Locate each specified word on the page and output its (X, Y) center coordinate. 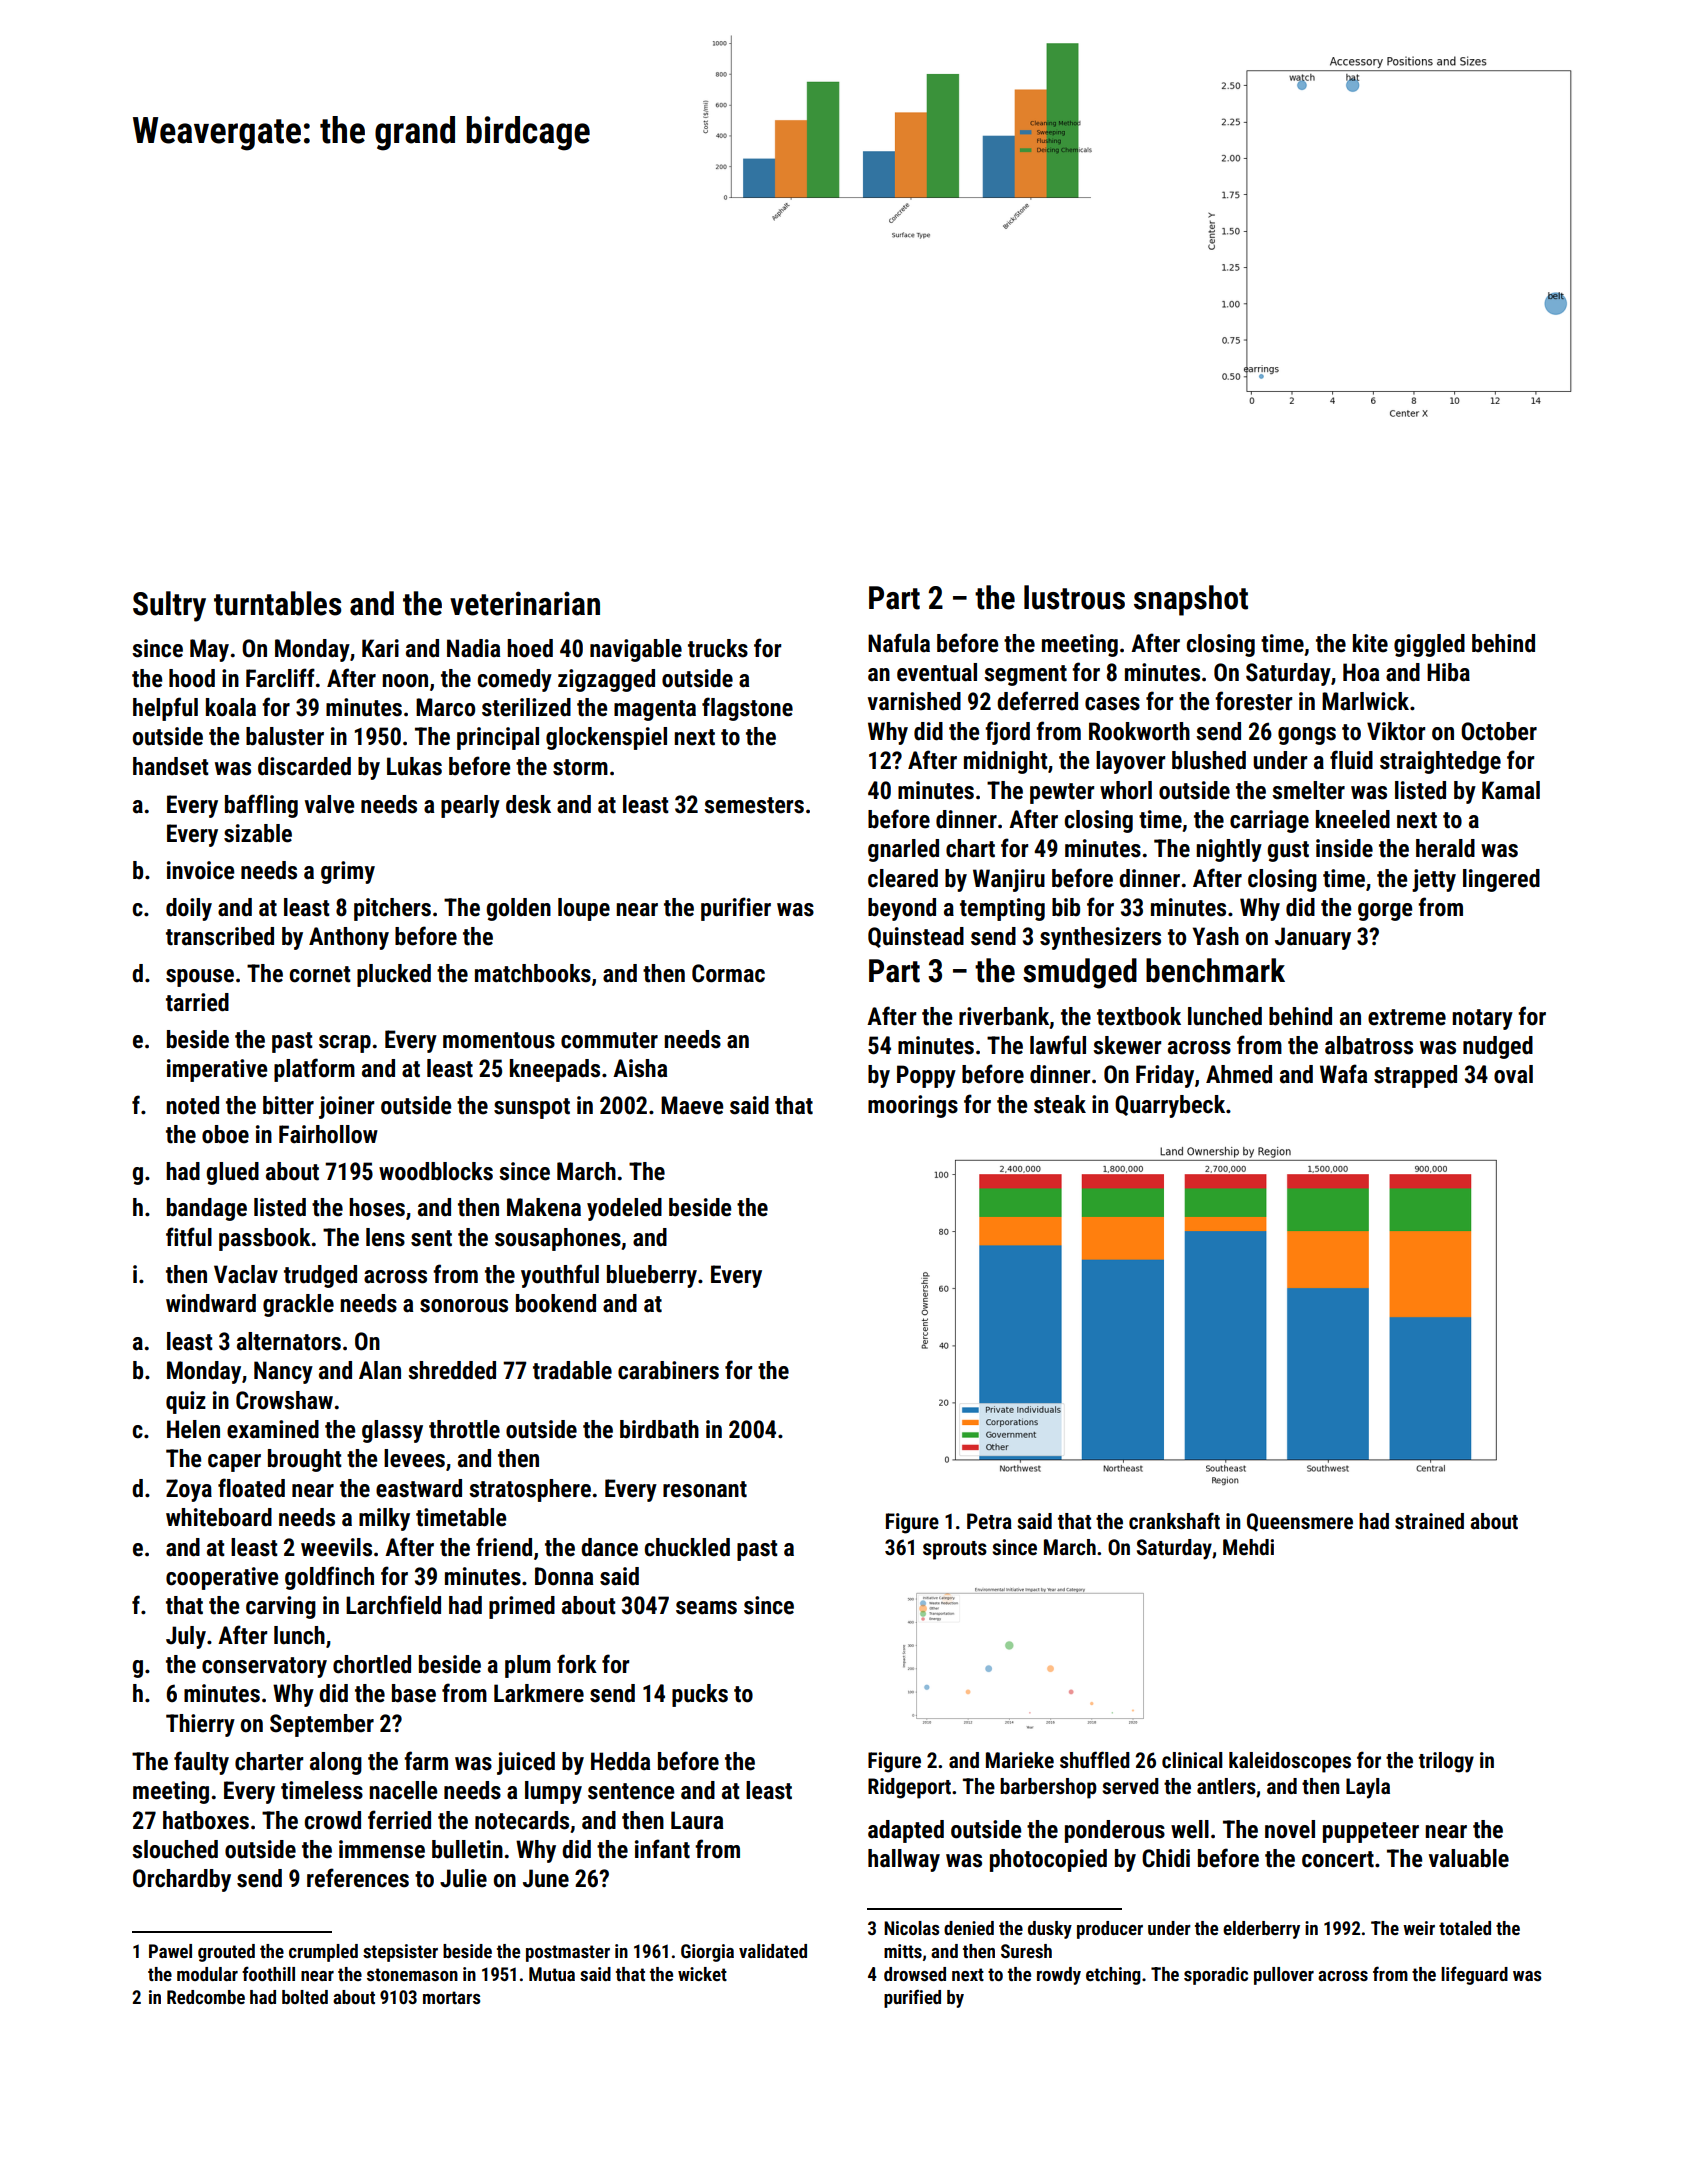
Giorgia (707, 1953)
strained (1429, 1521)
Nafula (899, 643)
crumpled (323, 1953)
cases (1112, 704)
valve (329, 804)
